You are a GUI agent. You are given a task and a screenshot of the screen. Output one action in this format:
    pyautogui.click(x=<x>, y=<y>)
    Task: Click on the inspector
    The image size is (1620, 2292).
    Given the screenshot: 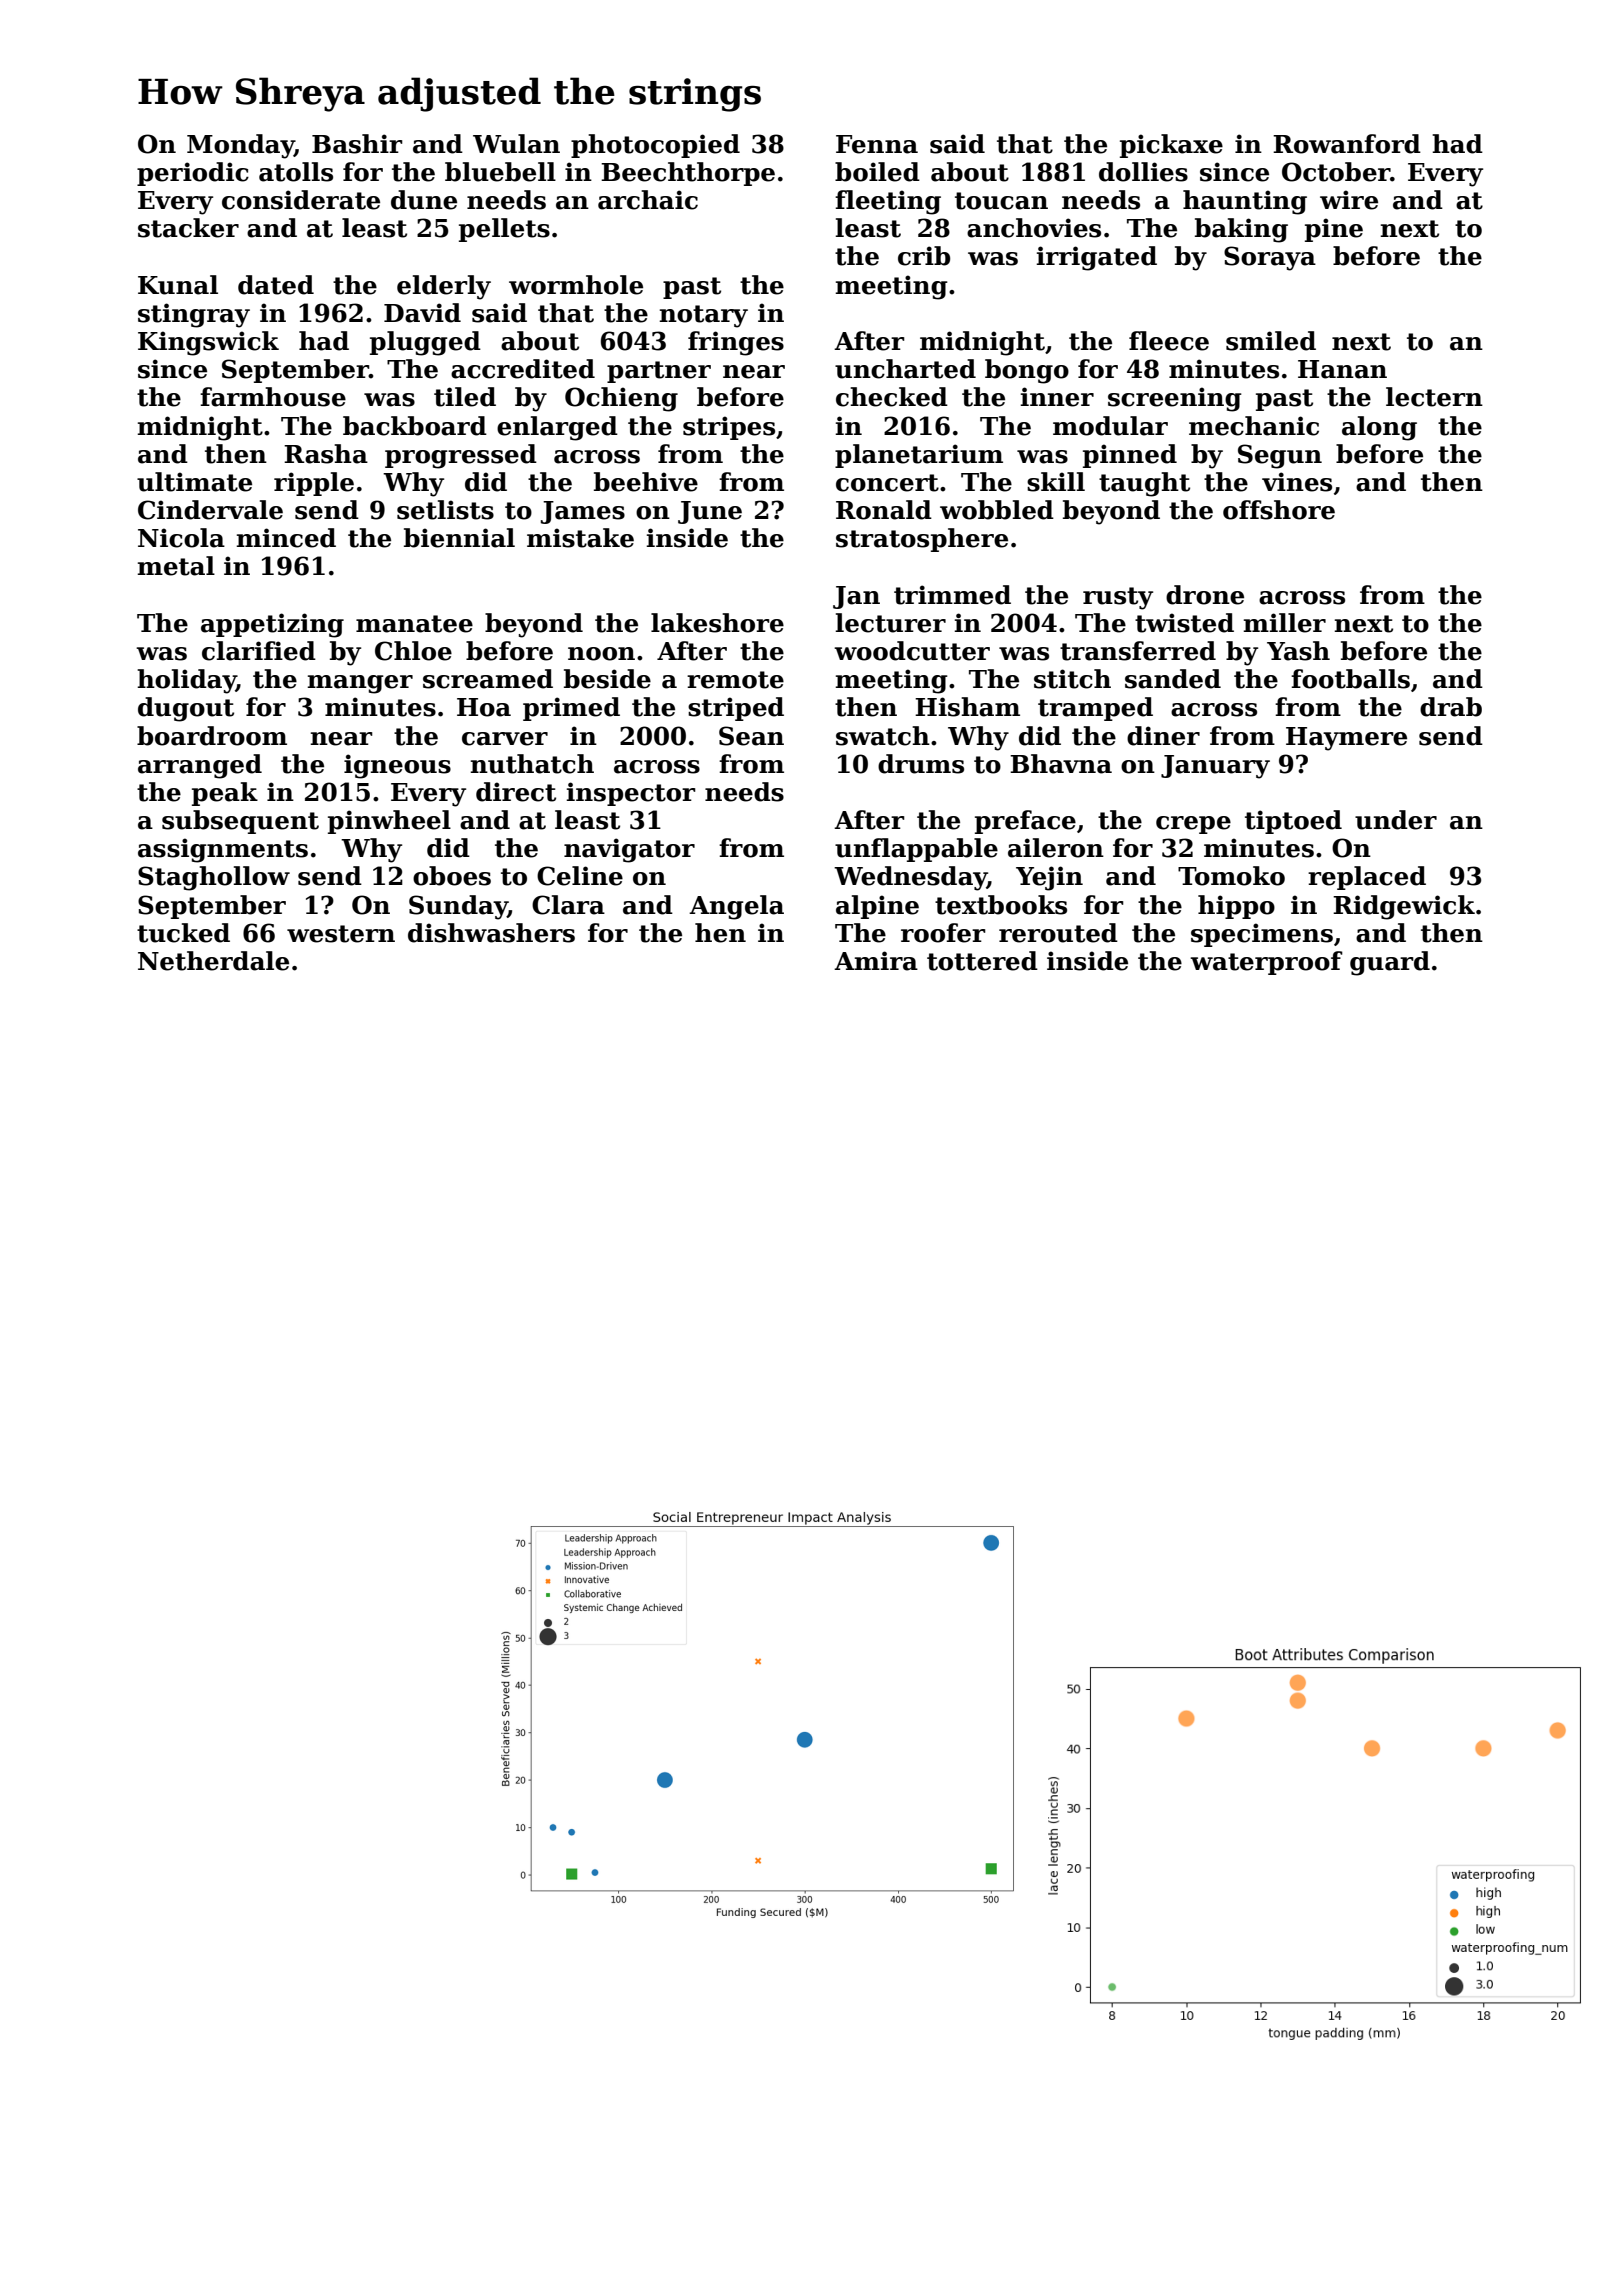 What is the action you would take?
    pyautogui.click(x=631, y=794)
